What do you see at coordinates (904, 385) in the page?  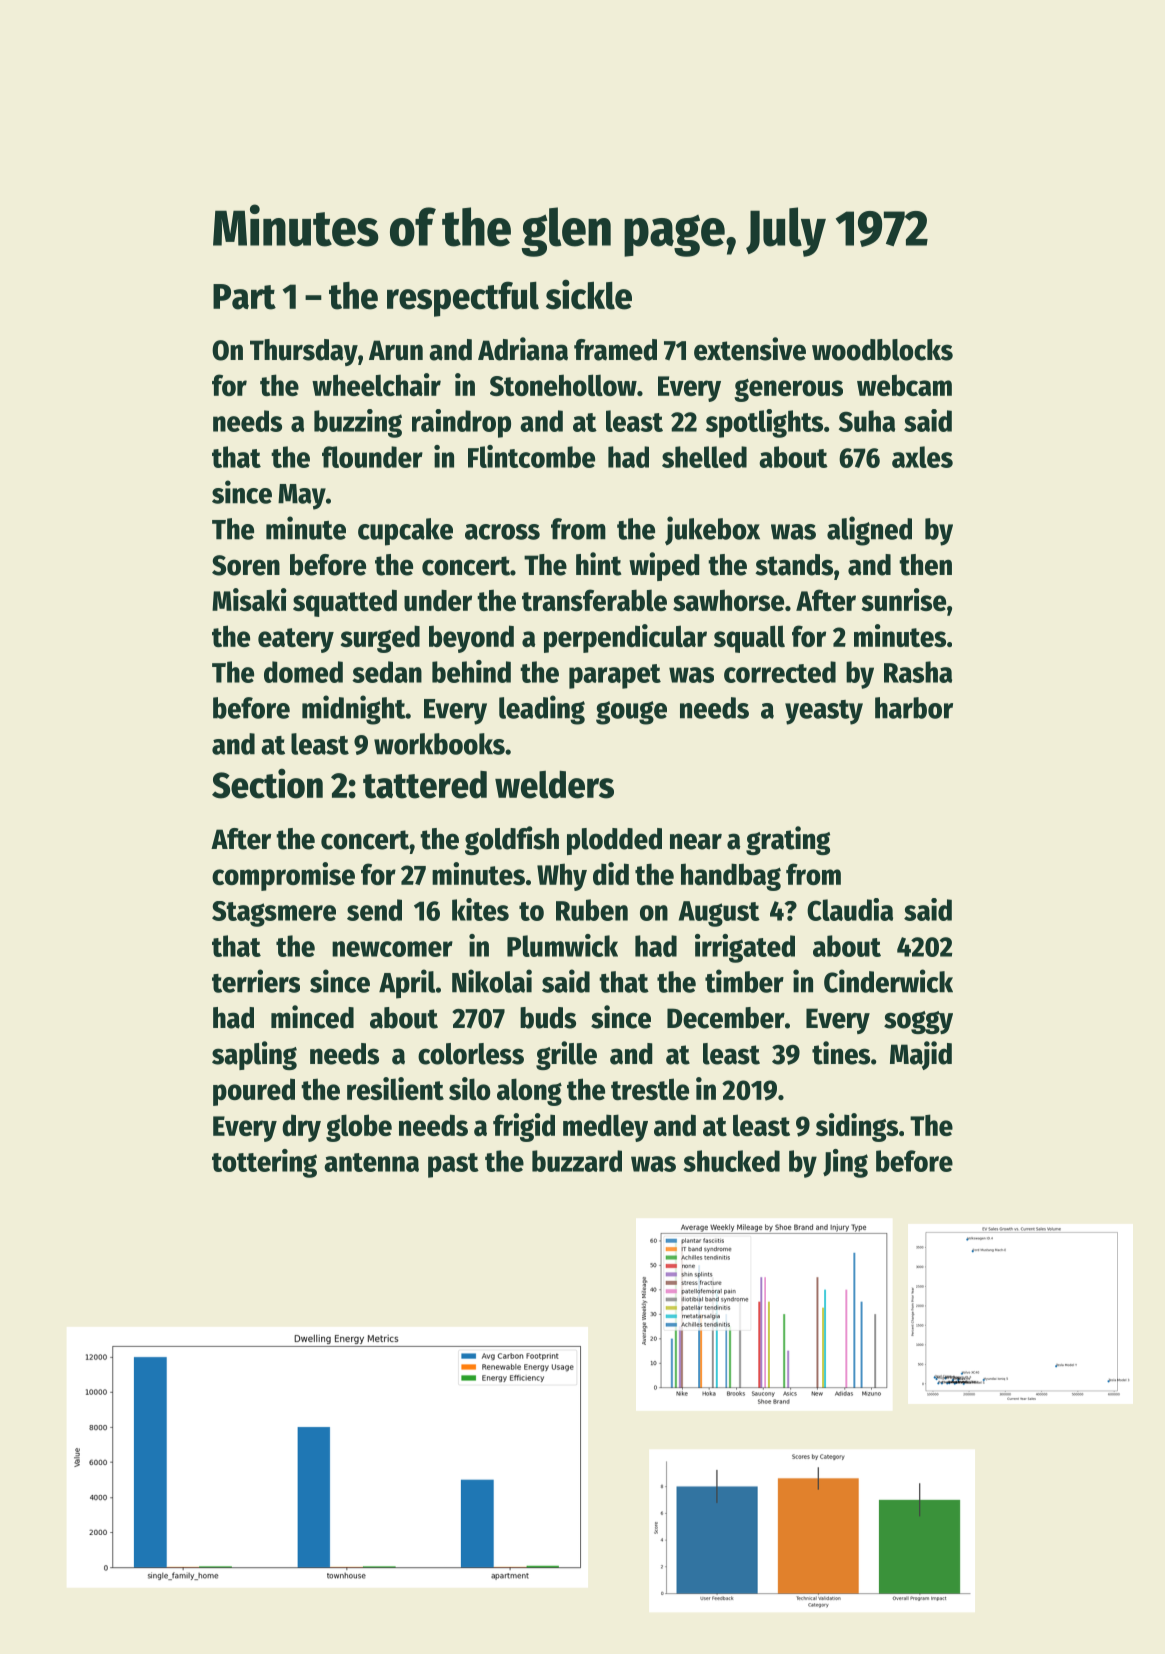 I see `webcam` at bounding box center [904, 385].
